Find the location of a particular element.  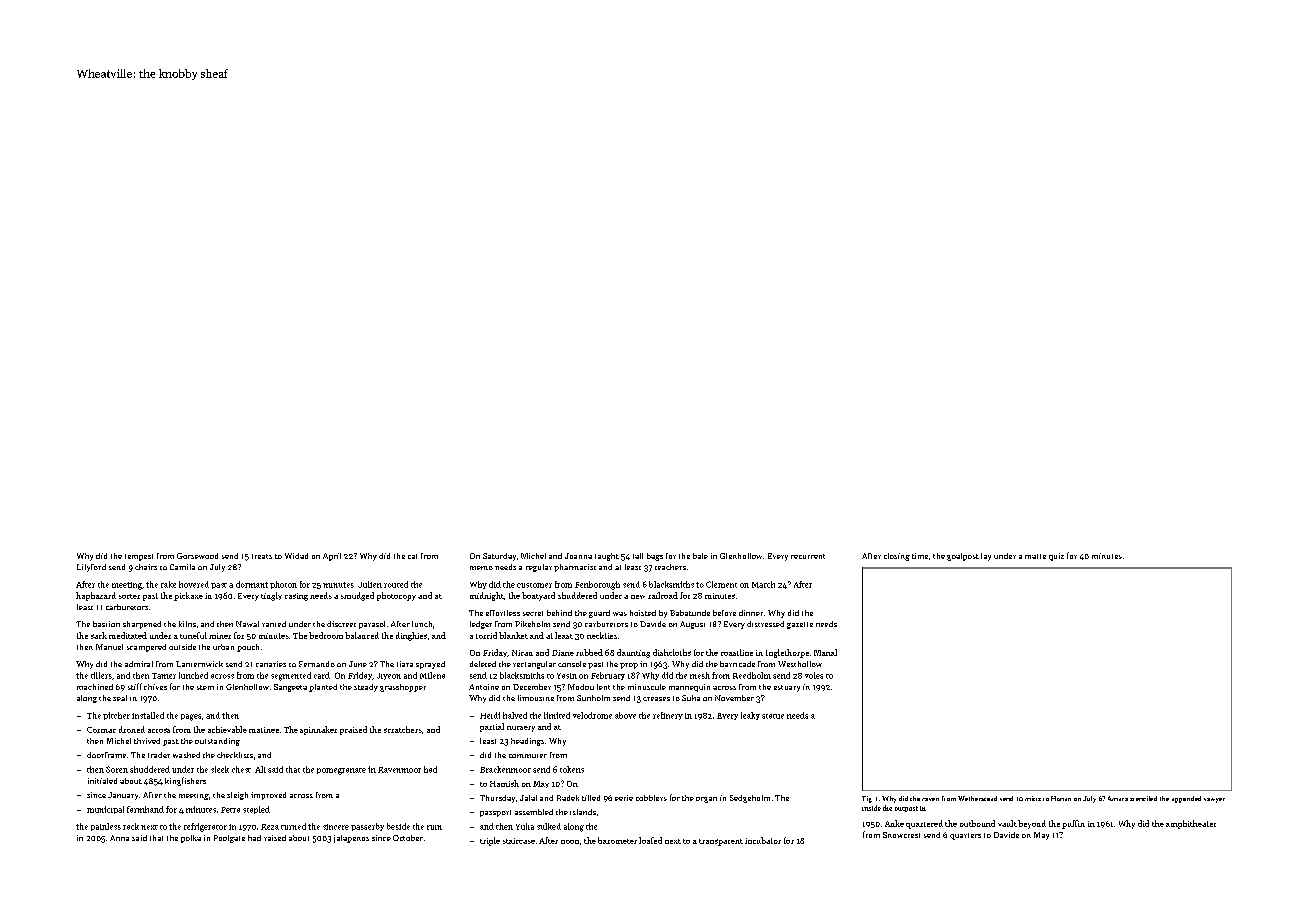

initialed is located at coordinates (102, 781).
